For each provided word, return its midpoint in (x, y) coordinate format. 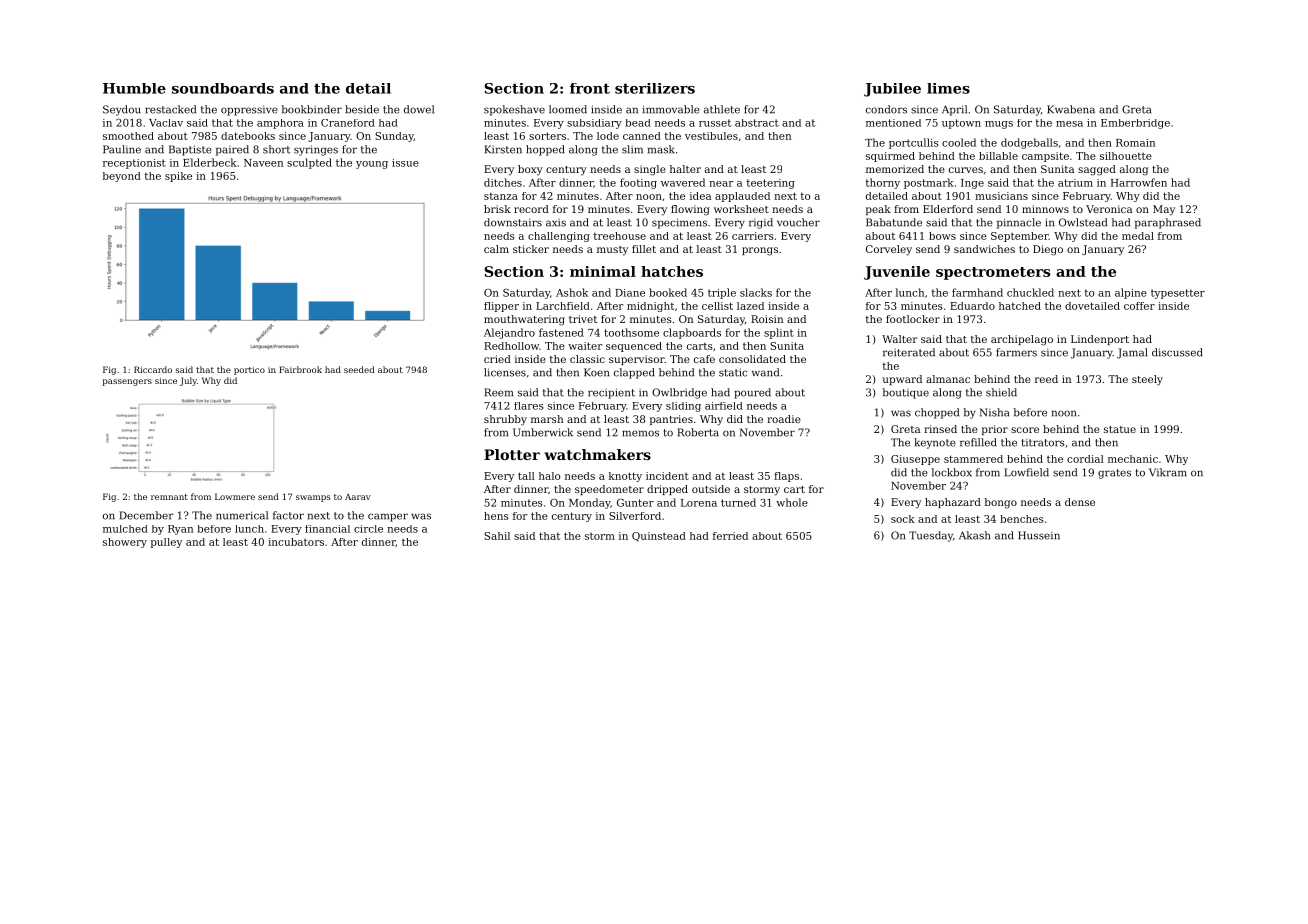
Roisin (767, 319)
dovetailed (1092, 306)
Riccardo (153, 369)
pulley (166, 543)
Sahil (497, 536)
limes (948, 88)
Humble (134, 88)
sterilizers (655, 88)
